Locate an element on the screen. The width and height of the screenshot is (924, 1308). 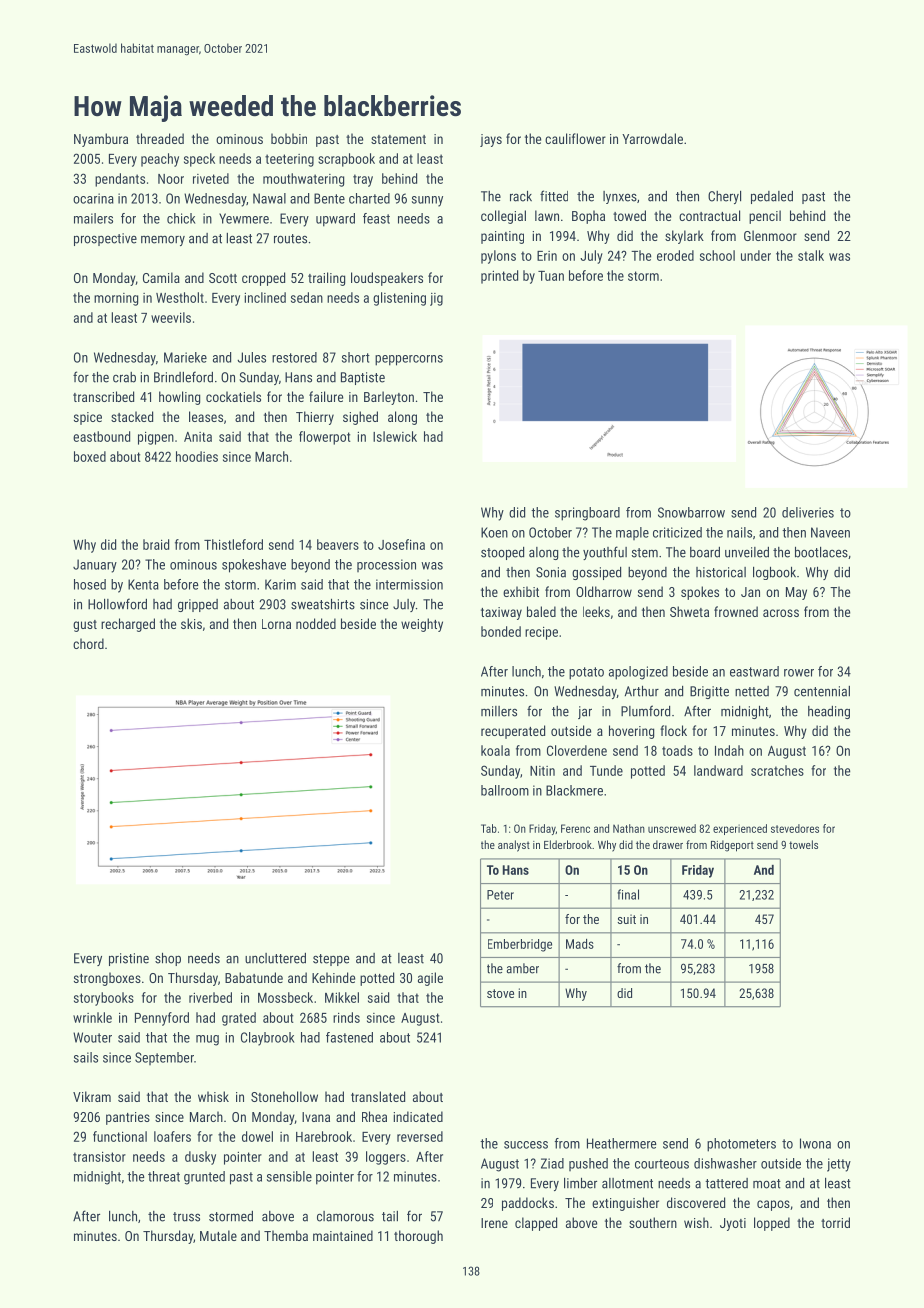
agile is located at coordinates (430, 979).
